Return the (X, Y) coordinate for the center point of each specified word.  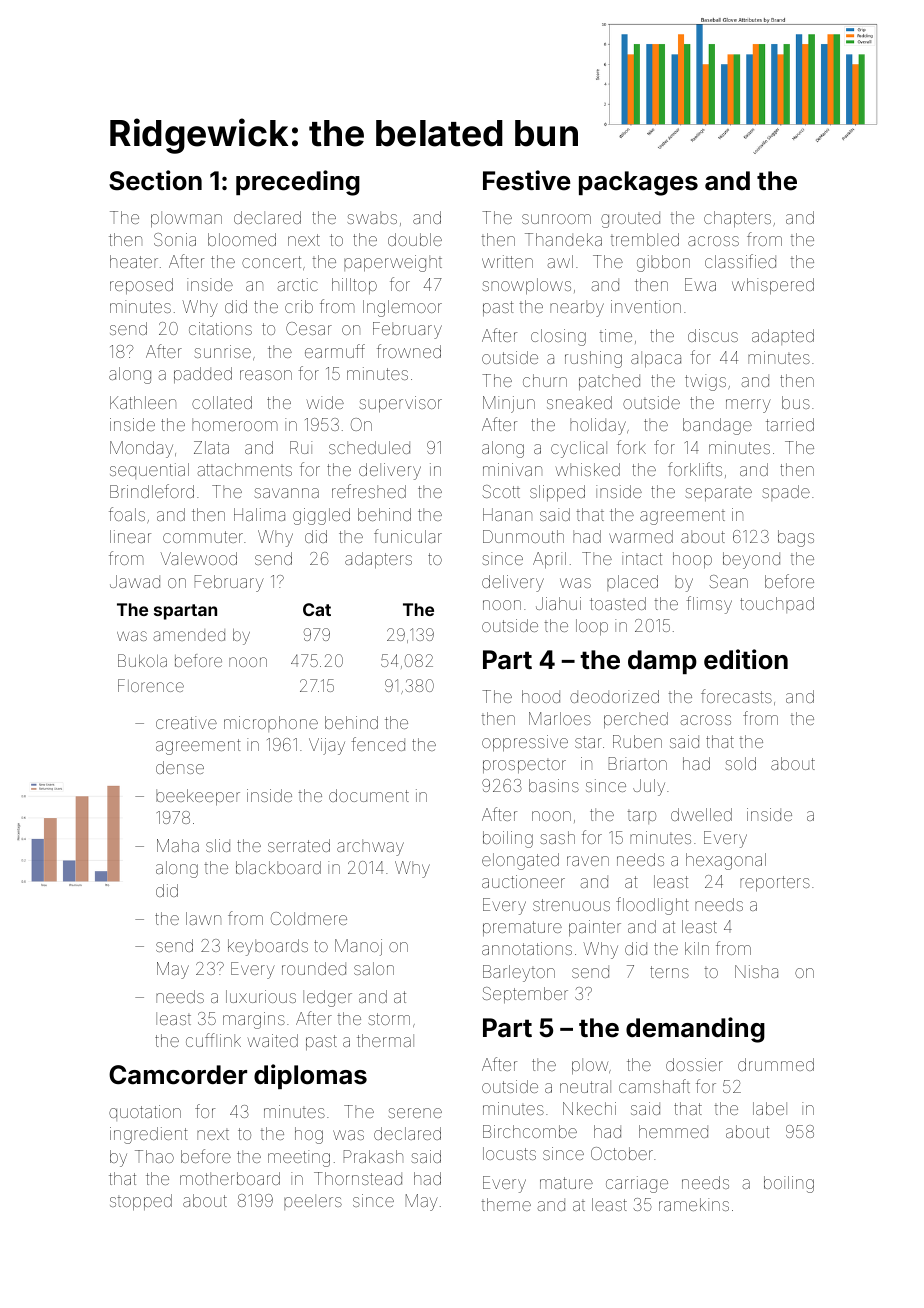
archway (370, 847)
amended (189, 635)
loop (592, 627)
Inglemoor (402, 308)
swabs (372, 217)
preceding (298, 183)
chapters (737, 219)
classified (740, 261)
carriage (637, 1184)
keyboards (268, 947)
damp (662, 662)
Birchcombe (530, 1131)
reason (266, 375)
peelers (313, 1202)
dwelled (701, 814)
